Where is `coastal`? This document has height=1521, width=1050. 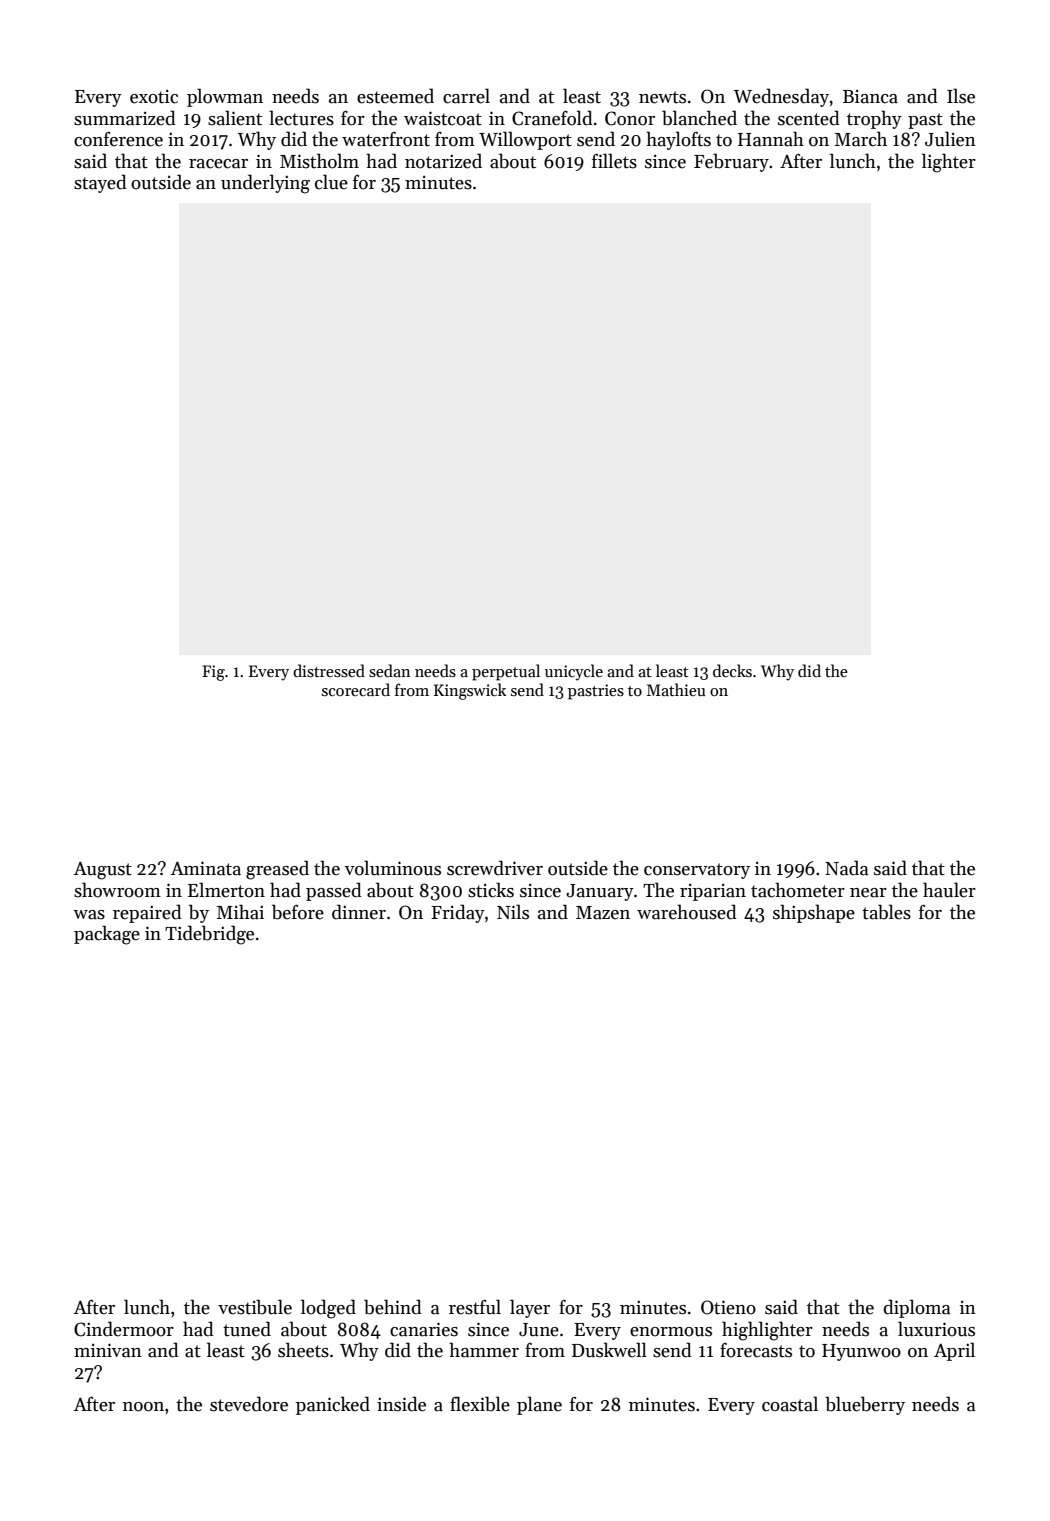
coastal is located at coordinates (790, 1404).
